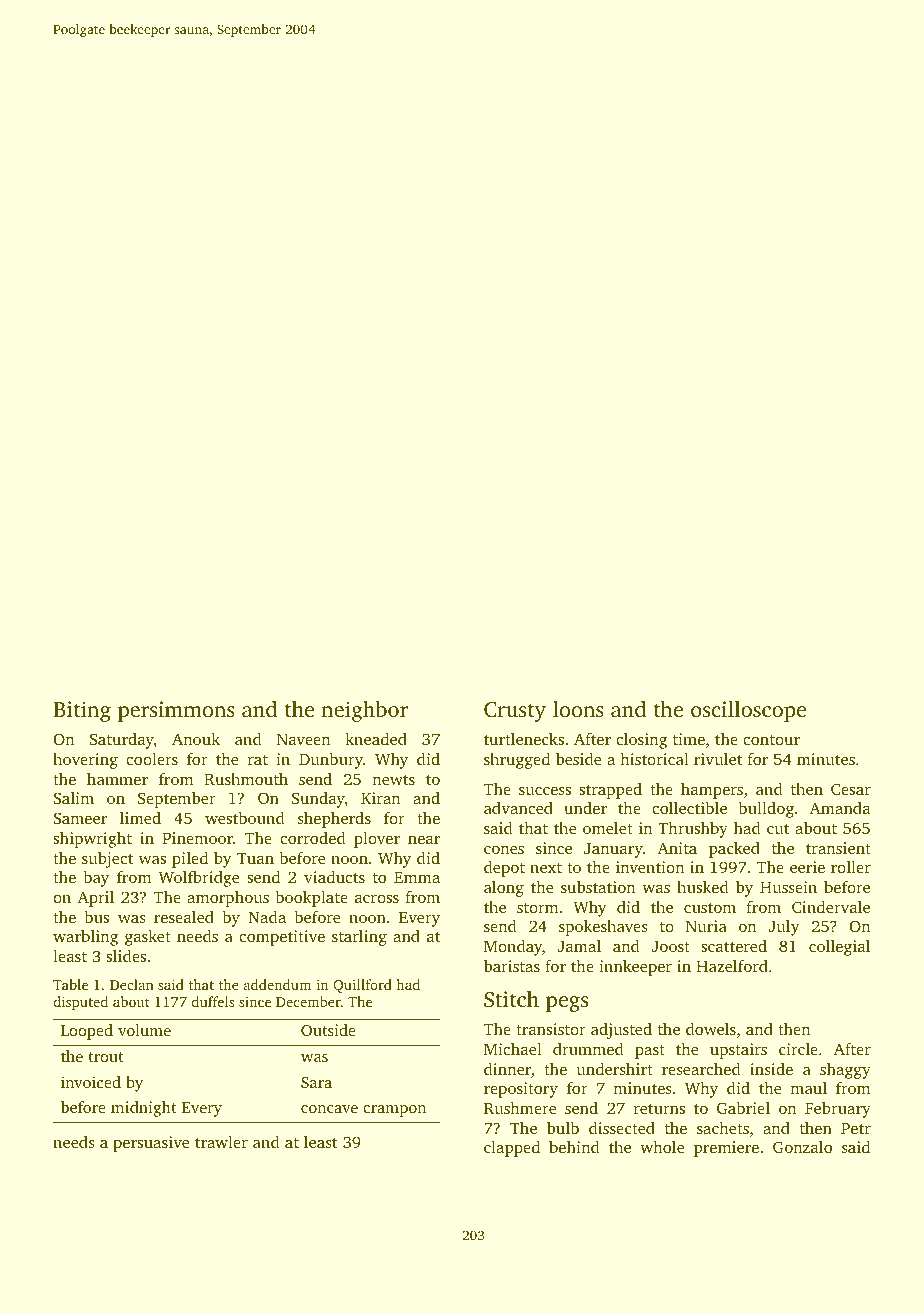 Image resolution: width=924 pixels, height=1314 pixels. Describe the element at coordinates (96, 879) in the screenshot. I see `bay` at that location.
